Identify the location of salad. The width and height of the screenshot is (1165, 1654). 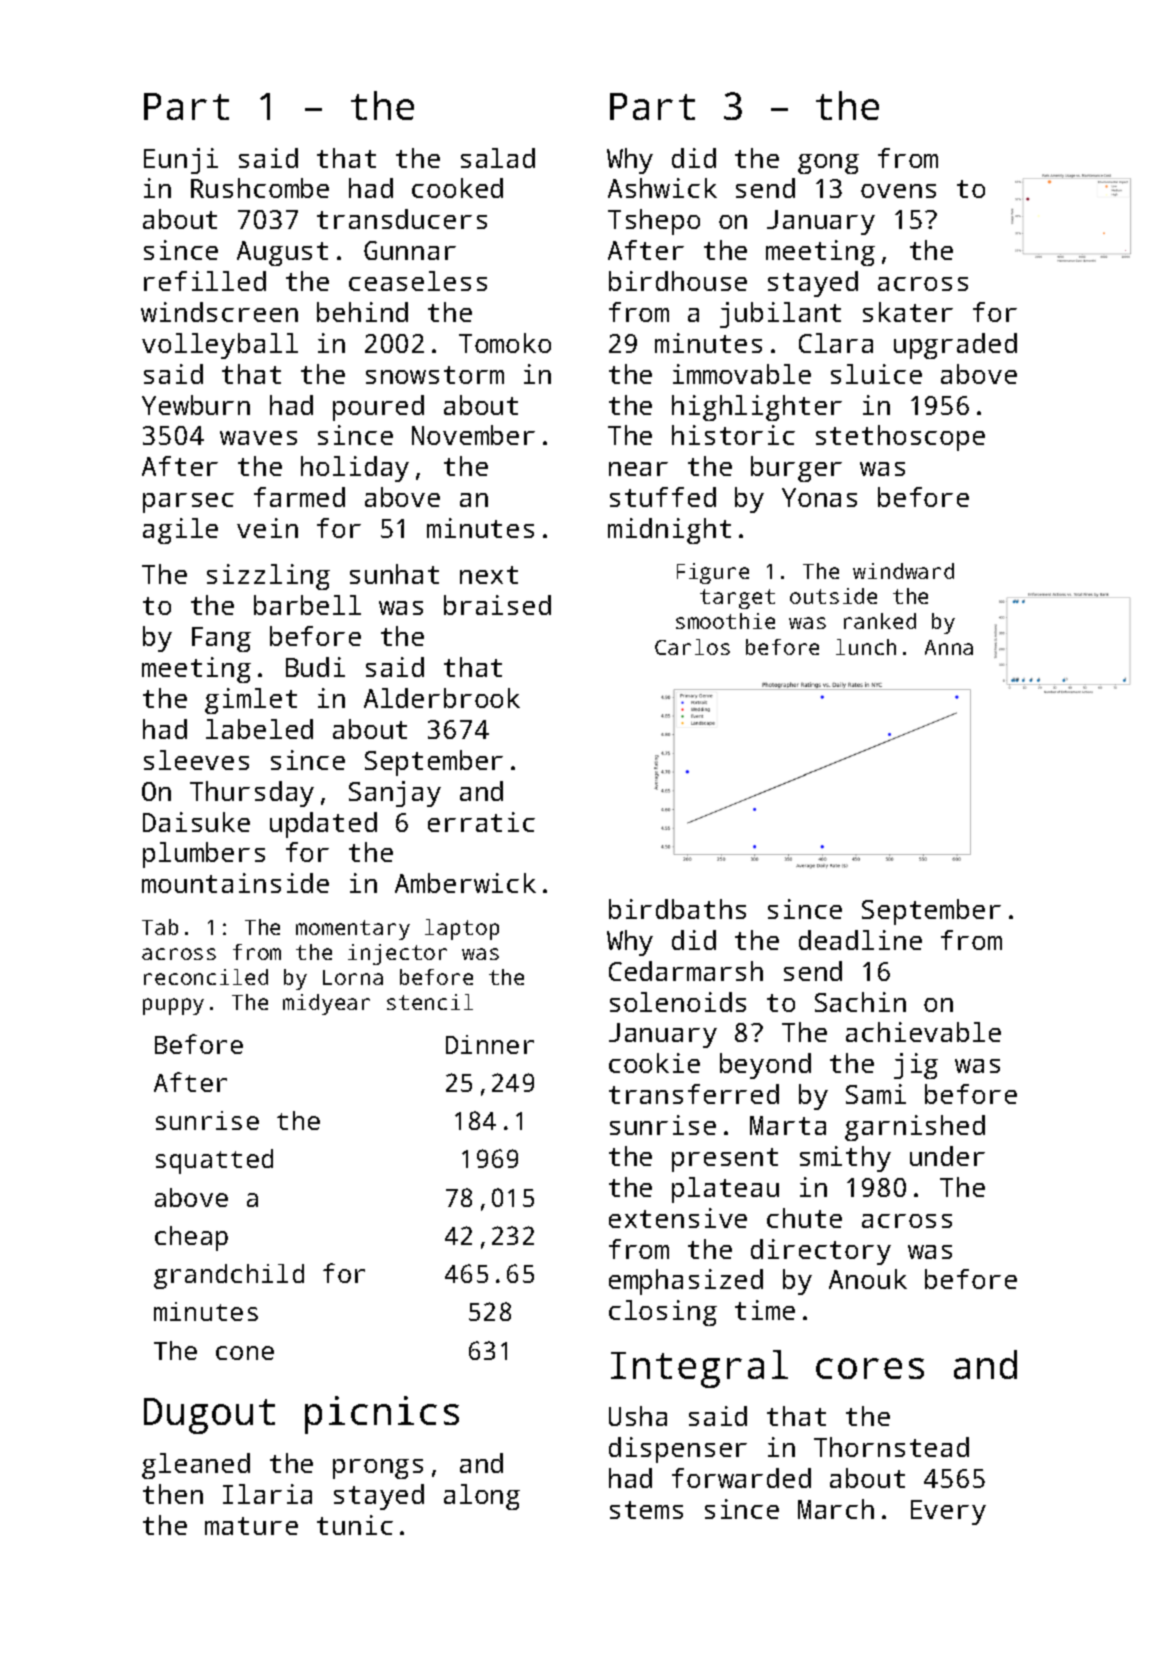
(498, 158).
